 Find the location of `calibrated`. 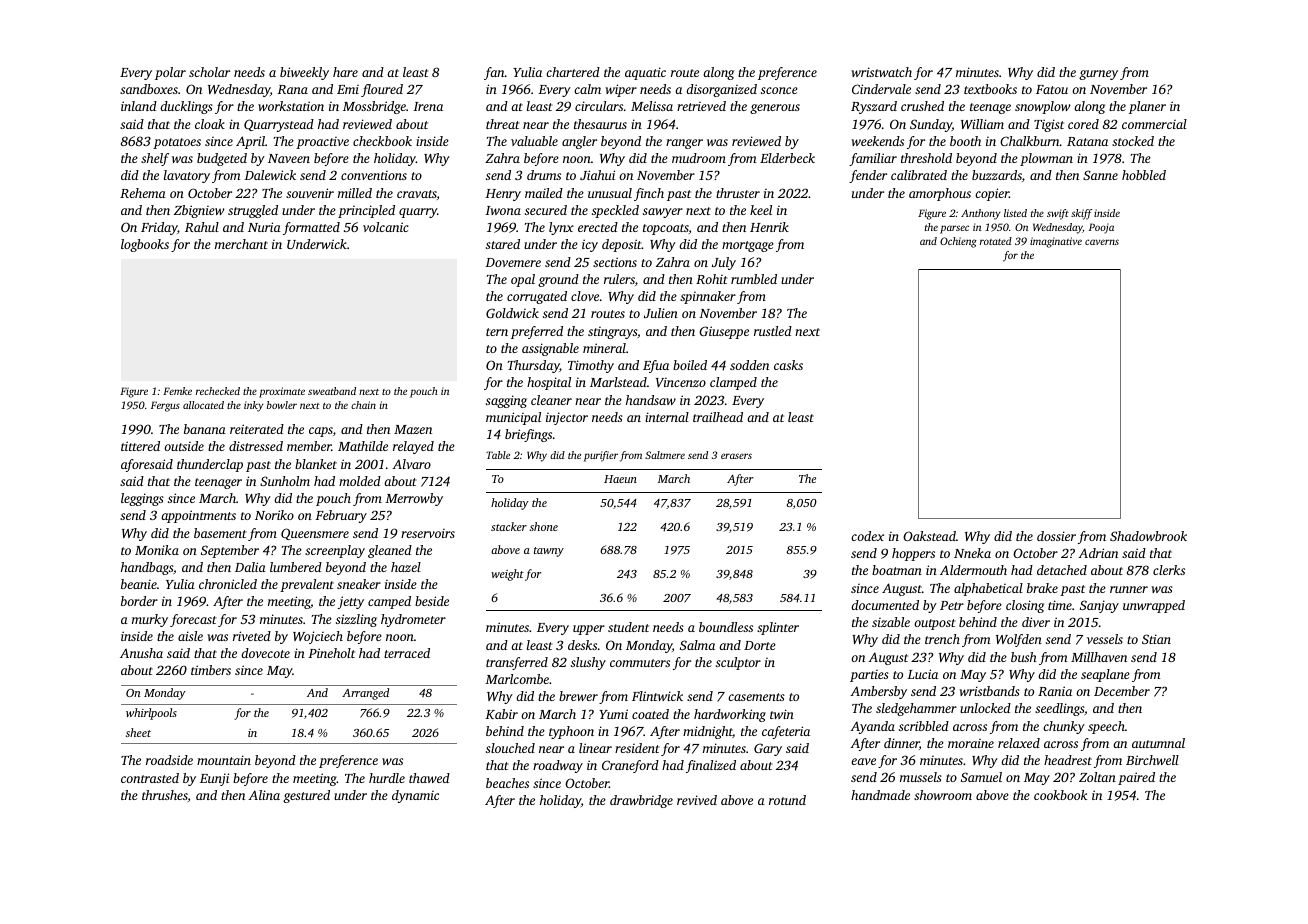

calibrated is located at coordinates (919, 175).
